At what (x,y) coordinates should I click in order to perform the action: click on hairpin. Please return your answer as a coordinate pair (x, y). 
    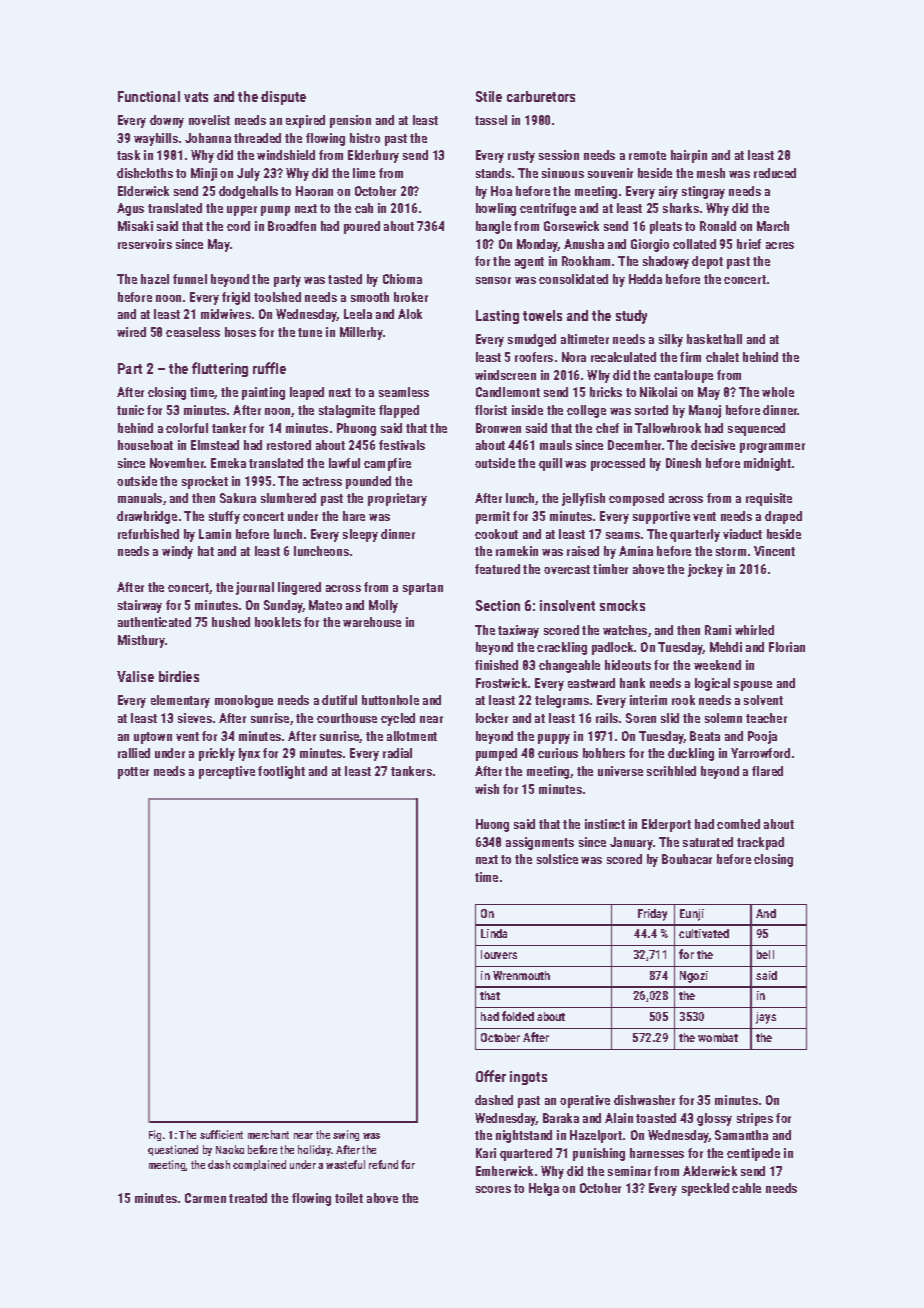
    Looking at the image, I should click on (689, 156).
